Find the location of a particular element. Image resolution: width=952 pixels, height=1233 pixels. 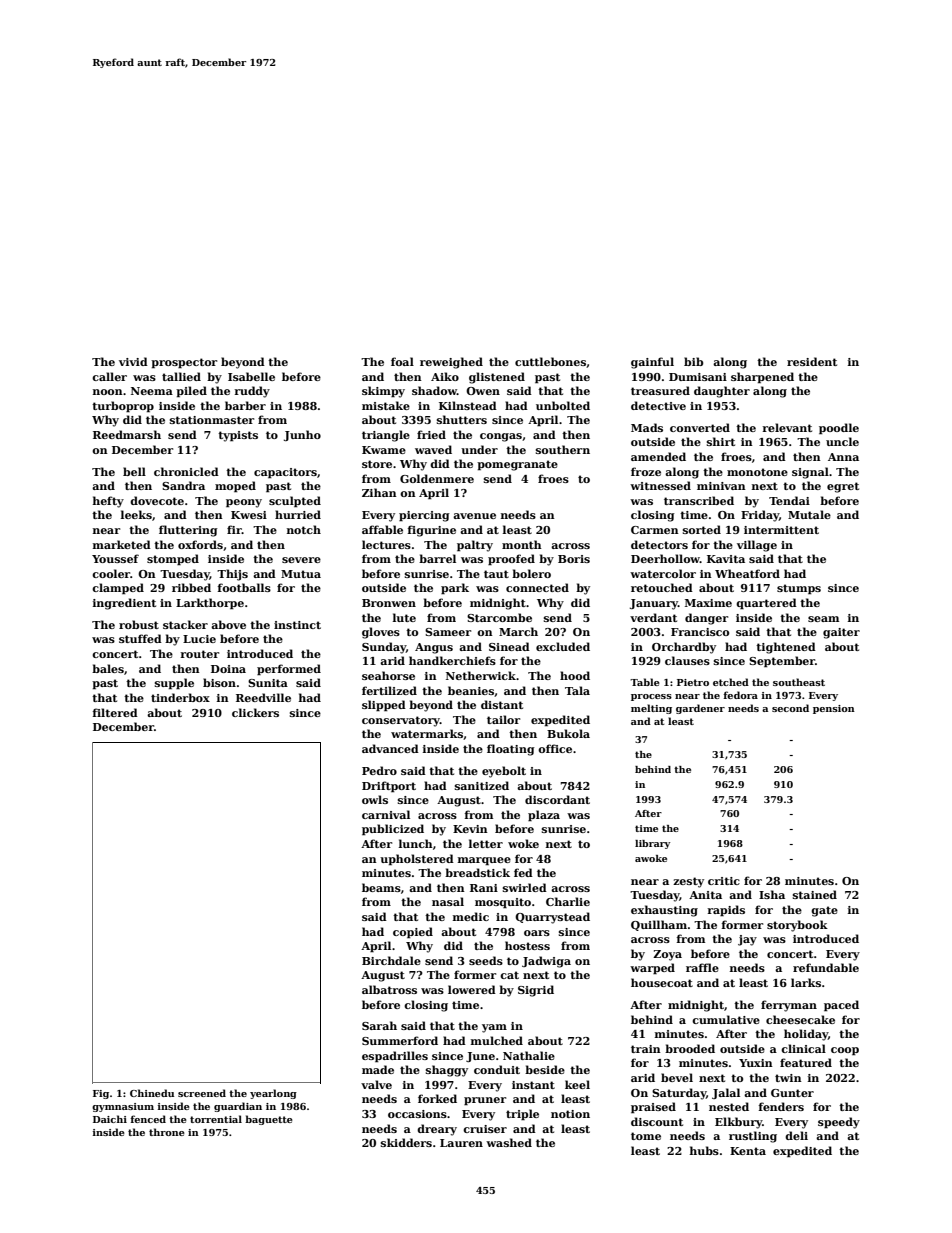

gaiter is located at coordinates (841, 633).
